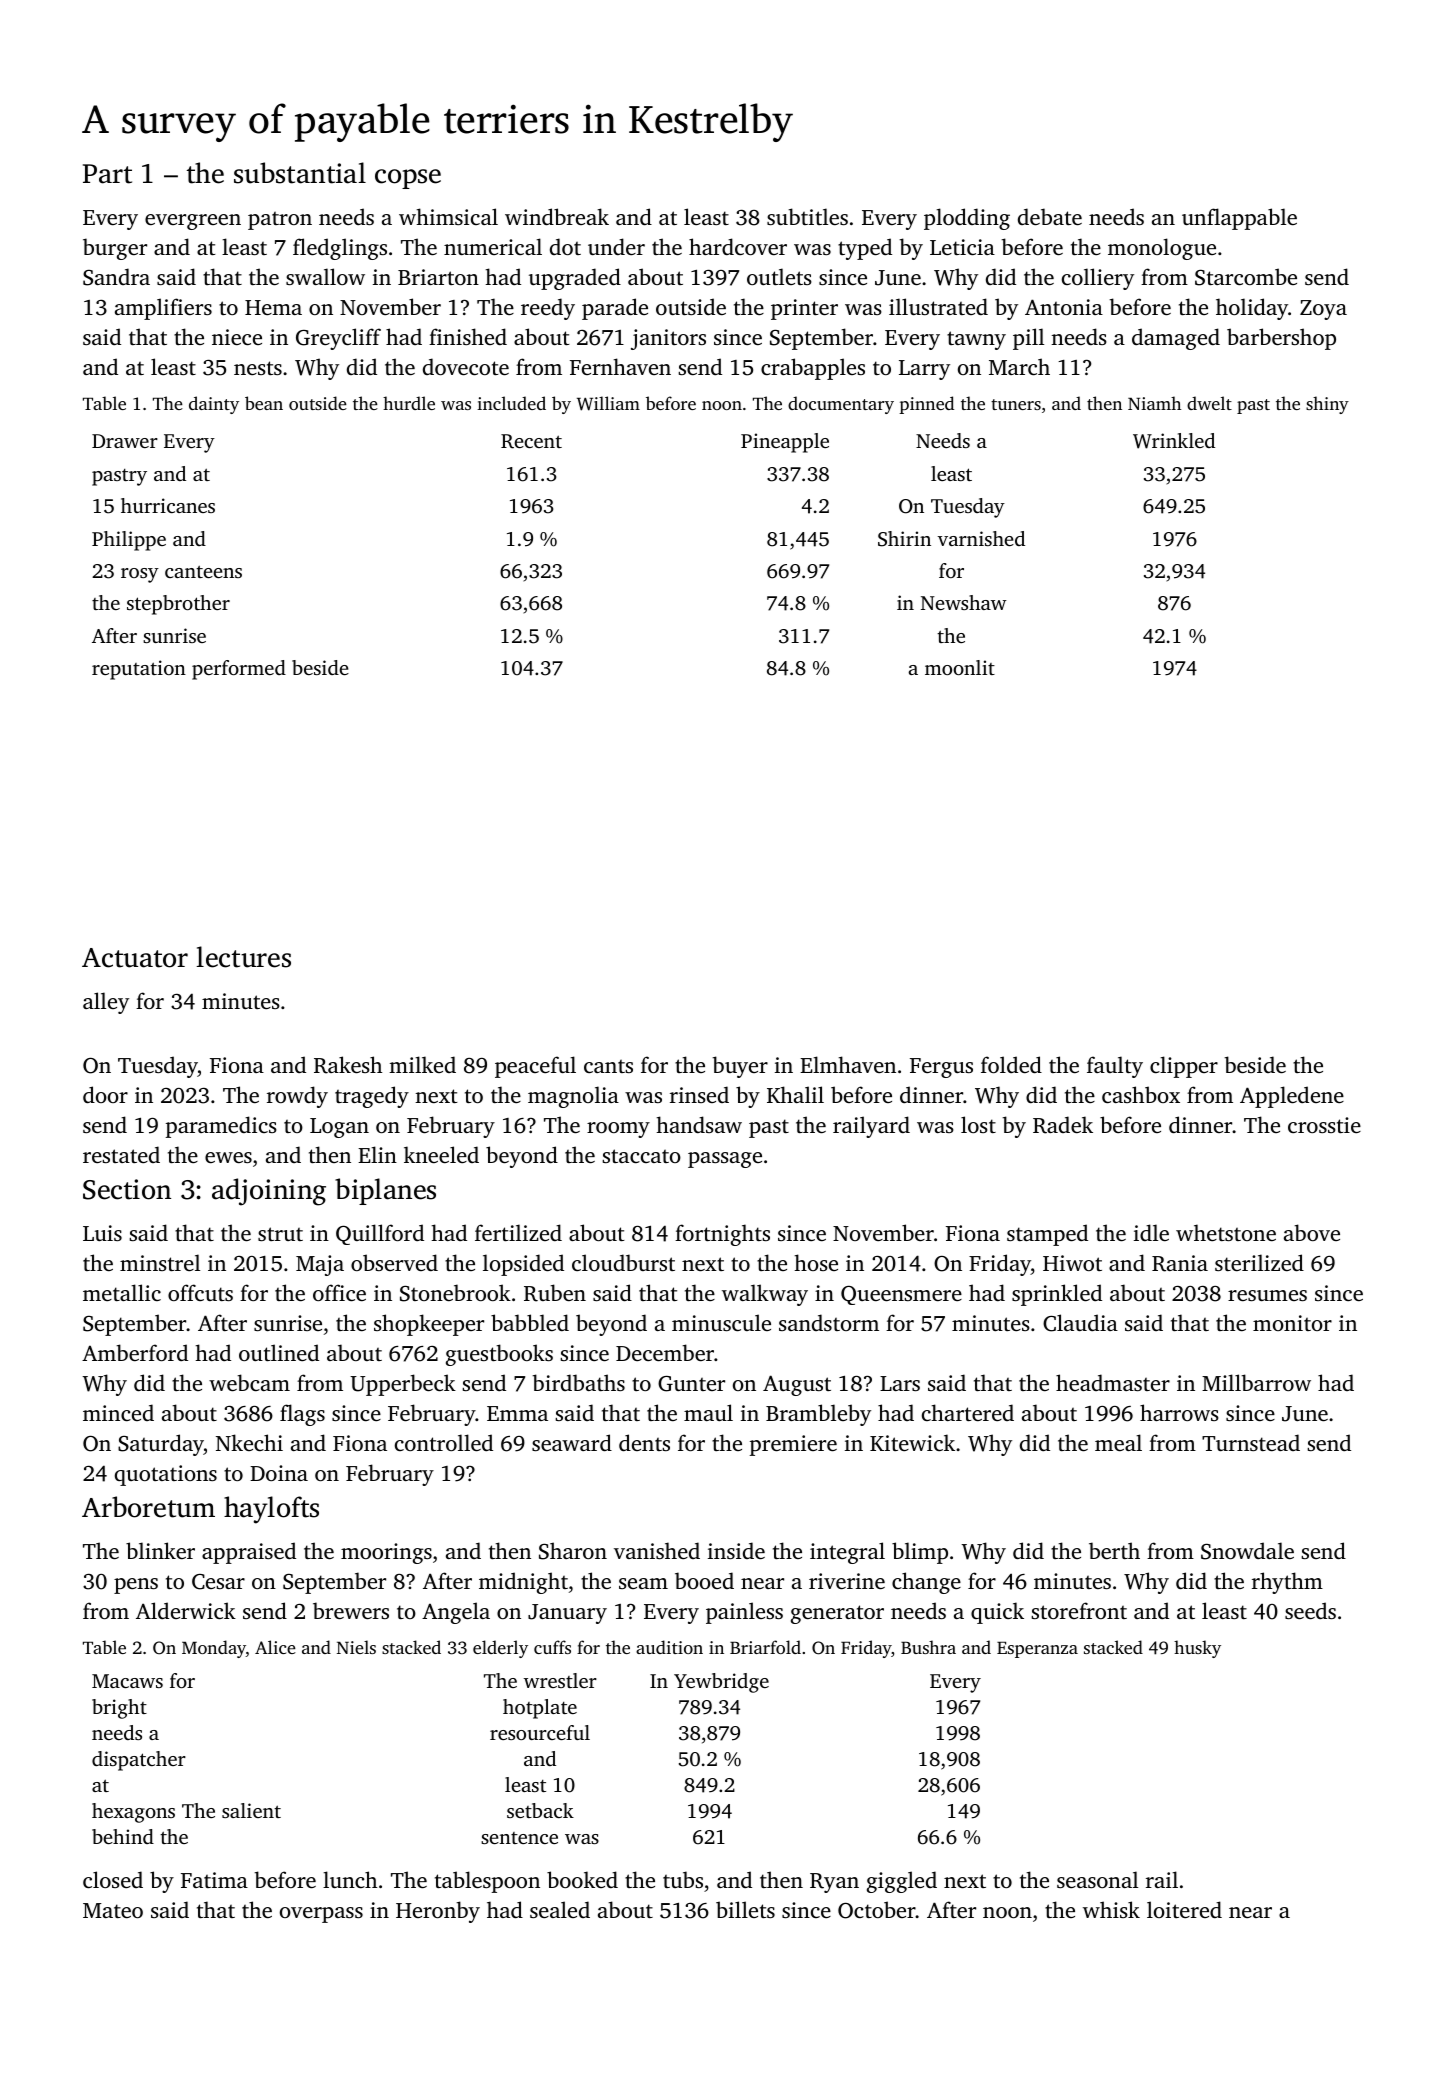 The width and height of the screenshot is (1450, 2100). Describe the element at coordinates (107, 174) in the screenshot. I see `Part` at that location.
